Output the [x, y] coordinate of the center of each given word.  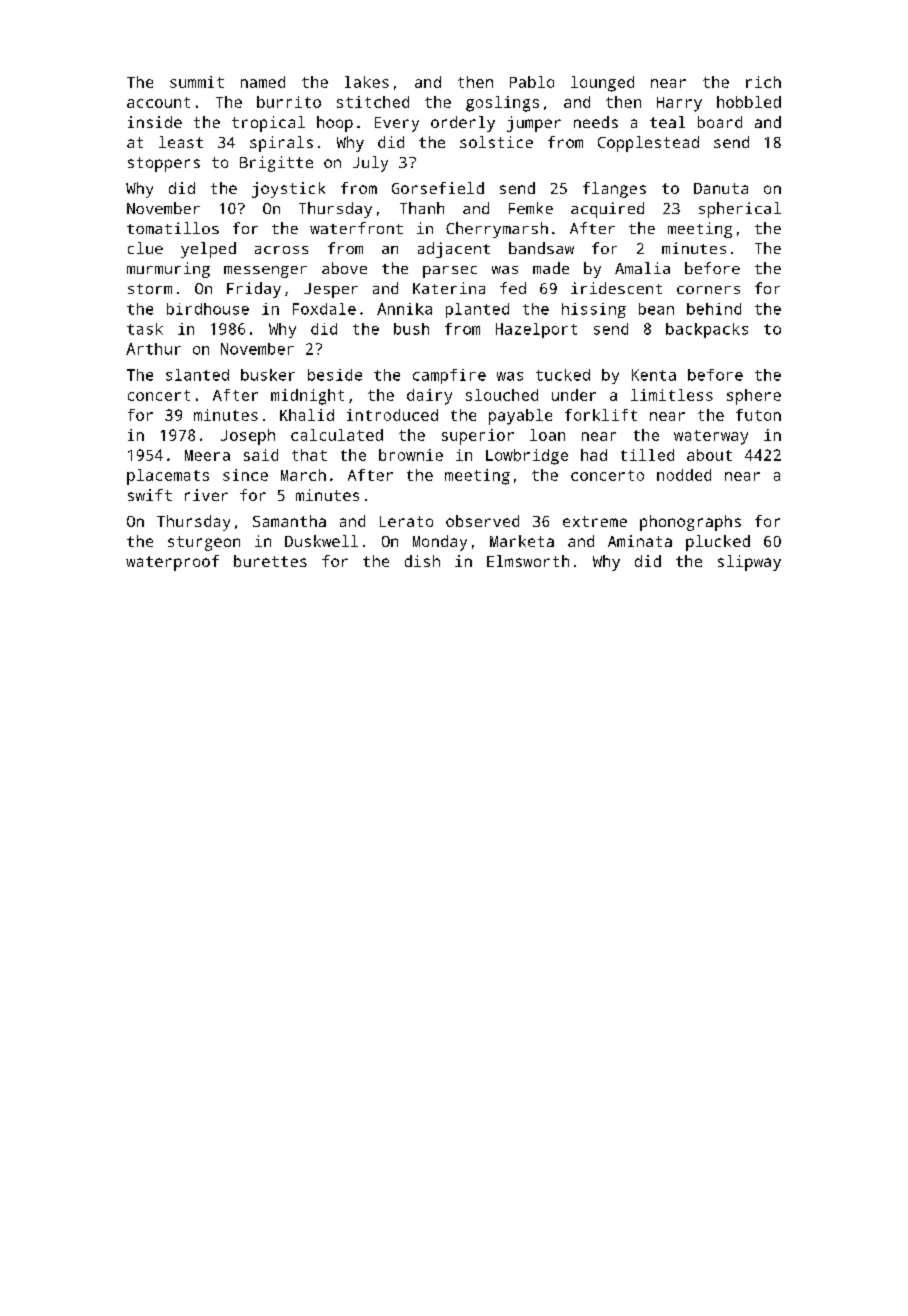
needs [596, 122]
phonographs [690, 523]
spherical [740, 210]
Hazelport [536, 330]
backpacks [707, 330]
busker [268, 375]
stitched [373, 102]
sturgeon [204, 543]
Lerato [406, 521]
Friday [254, 290]
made [551, 268]
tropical [268, 124]
